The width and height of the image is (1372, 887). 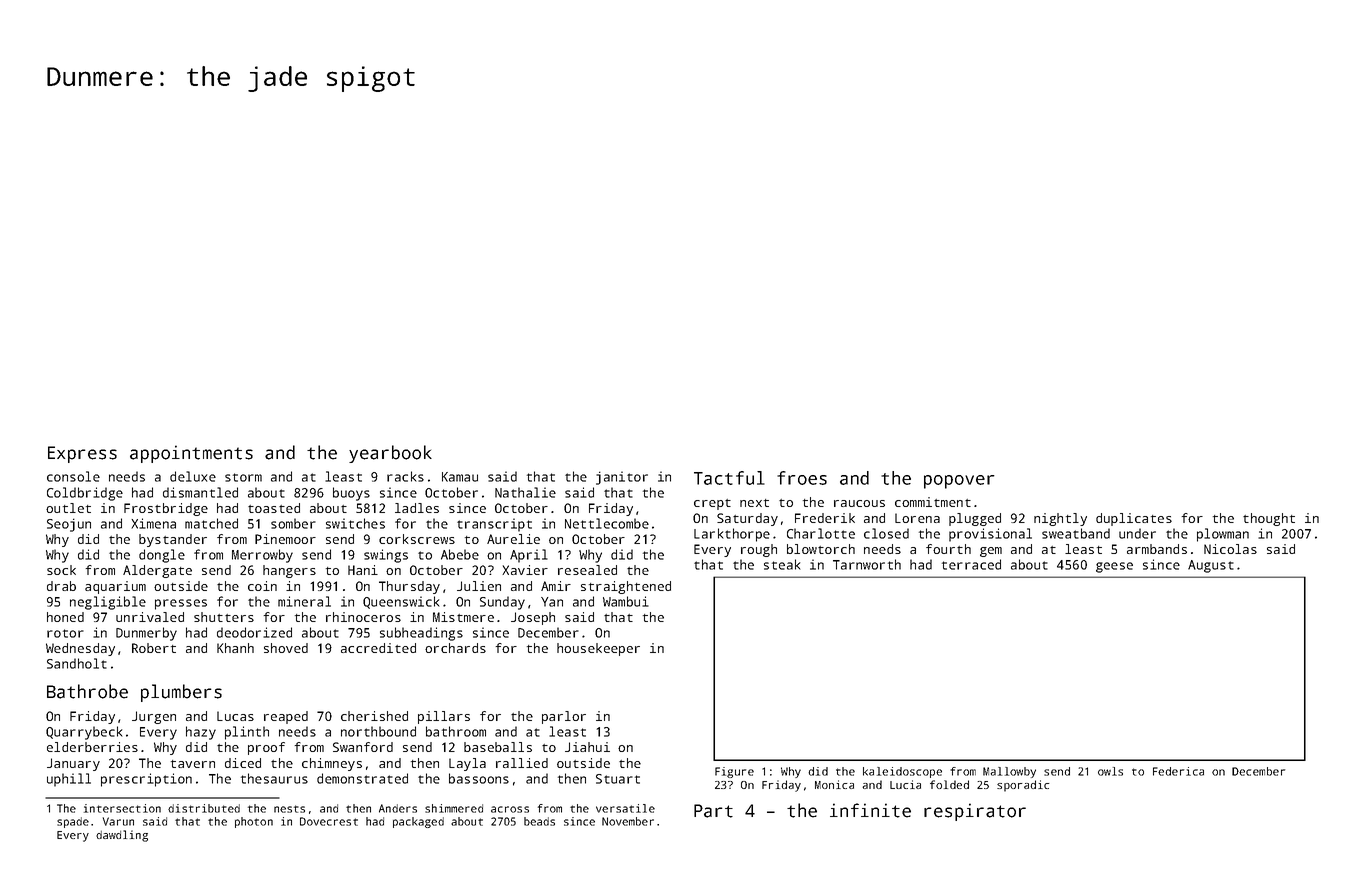 What do you see at coordinates (201, 733) in the image?
I see `hazy` at bounding box center [201, 733].
